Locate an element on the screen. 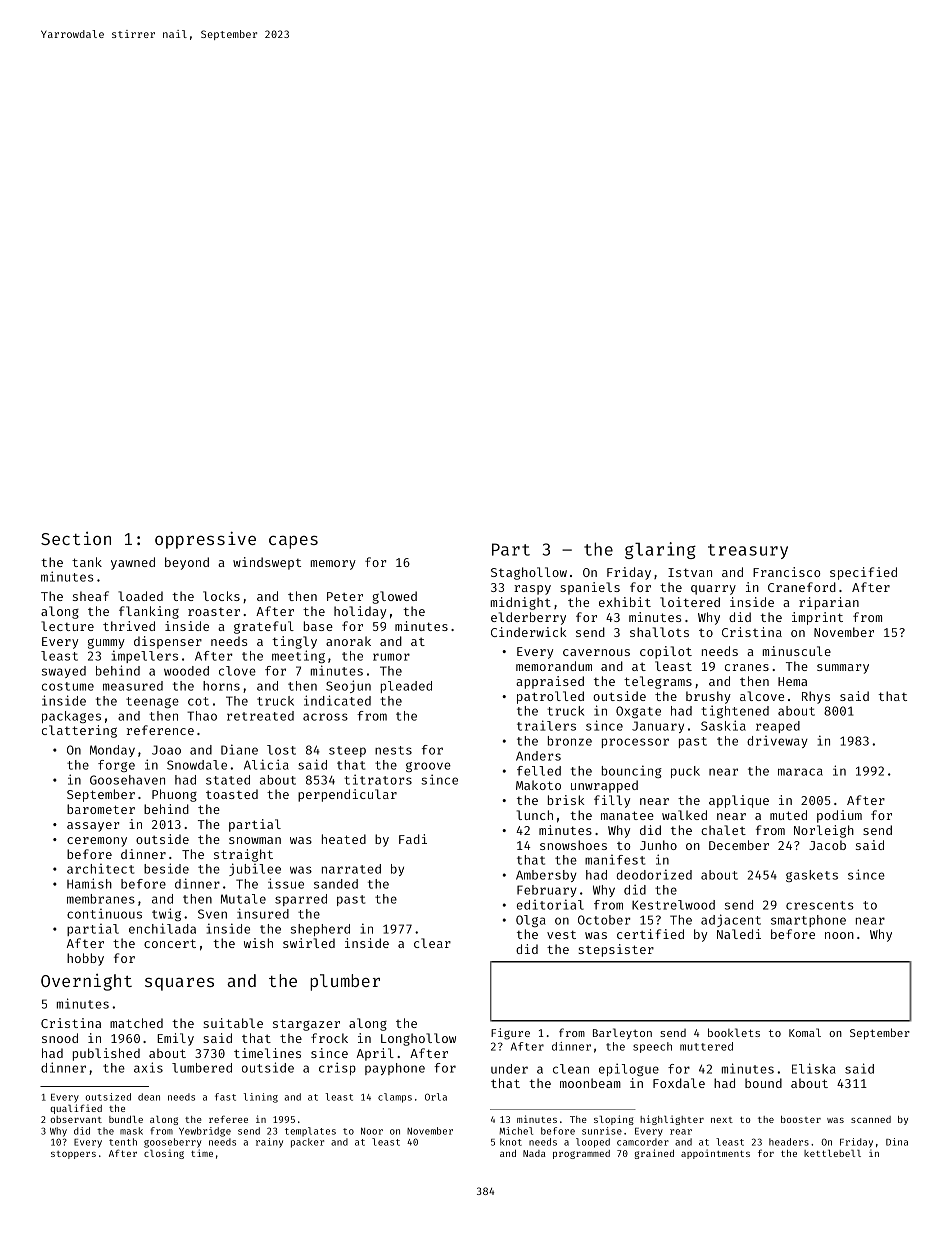 Image resolution: width=952 pixels, height=1233 pixels. Olga is located at coordinates (531, 921).
